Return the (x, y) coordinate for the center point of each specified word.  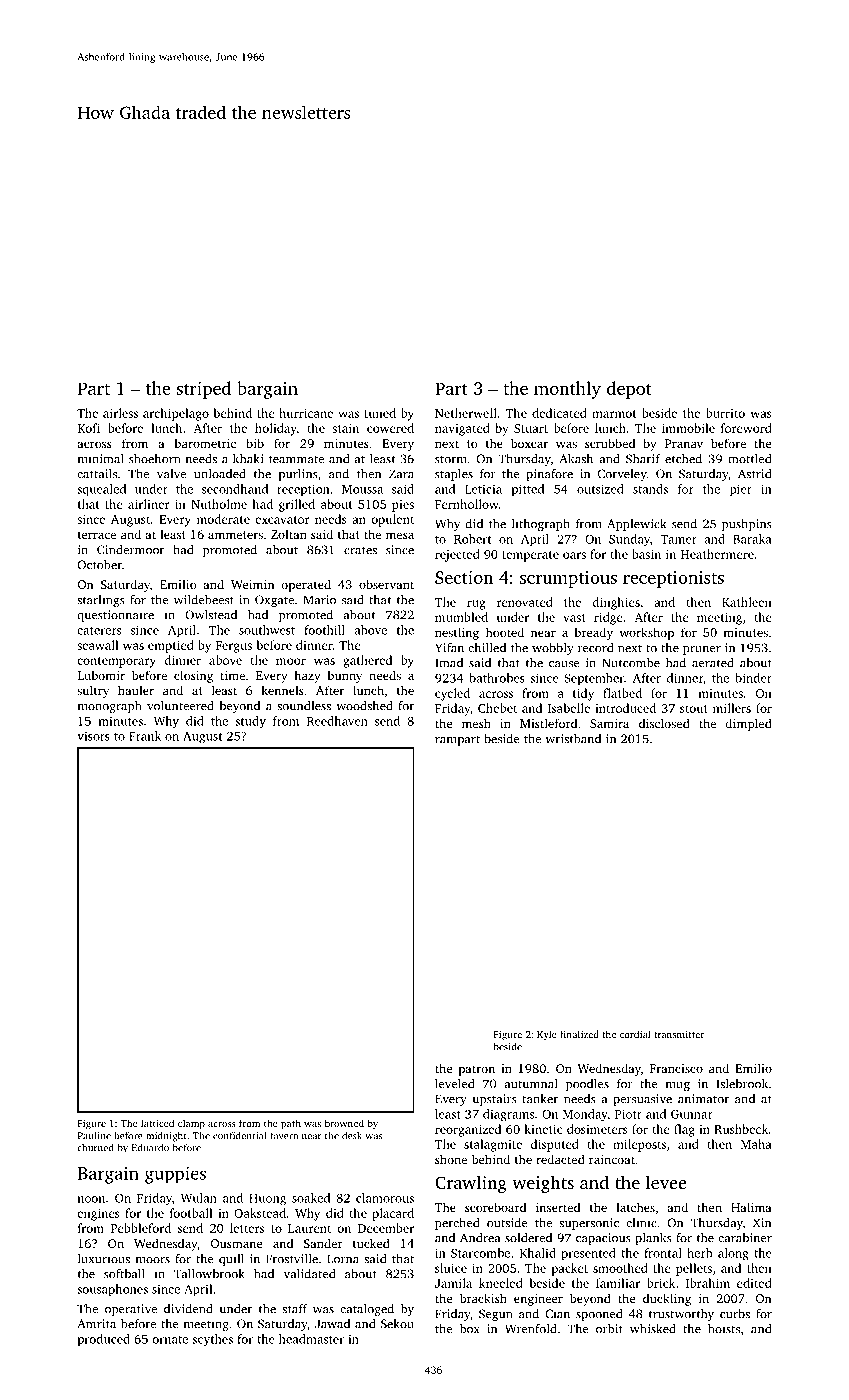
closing (193, 676)
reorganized (468, 1130)
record (595, 648)
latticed (157, 1123)
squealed (101, 490)
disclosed (664, 723)
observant (386, 584)
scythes (212, 1340)
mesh (476, 723)
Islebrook (742, 1084)
